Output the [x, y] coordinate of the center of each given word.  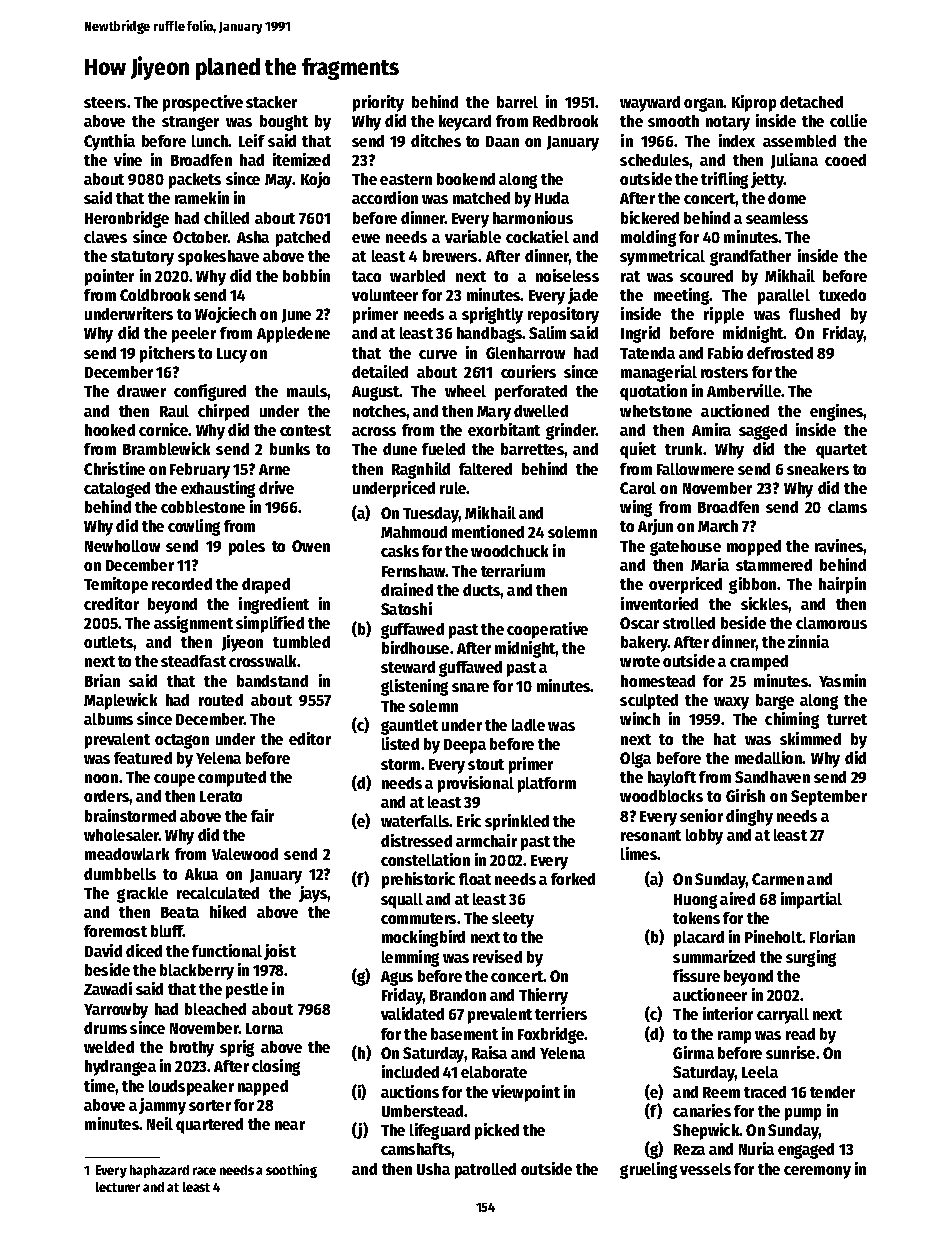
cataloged [117, 490]
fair [262, 815]
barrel [517, 102]
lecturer [118, 1187]
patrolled [485, 1171]
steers [105, 102]
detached [811, 102]
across [374, 431]
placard [699, 939]
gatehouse [685, 548]
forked [573, 879]
